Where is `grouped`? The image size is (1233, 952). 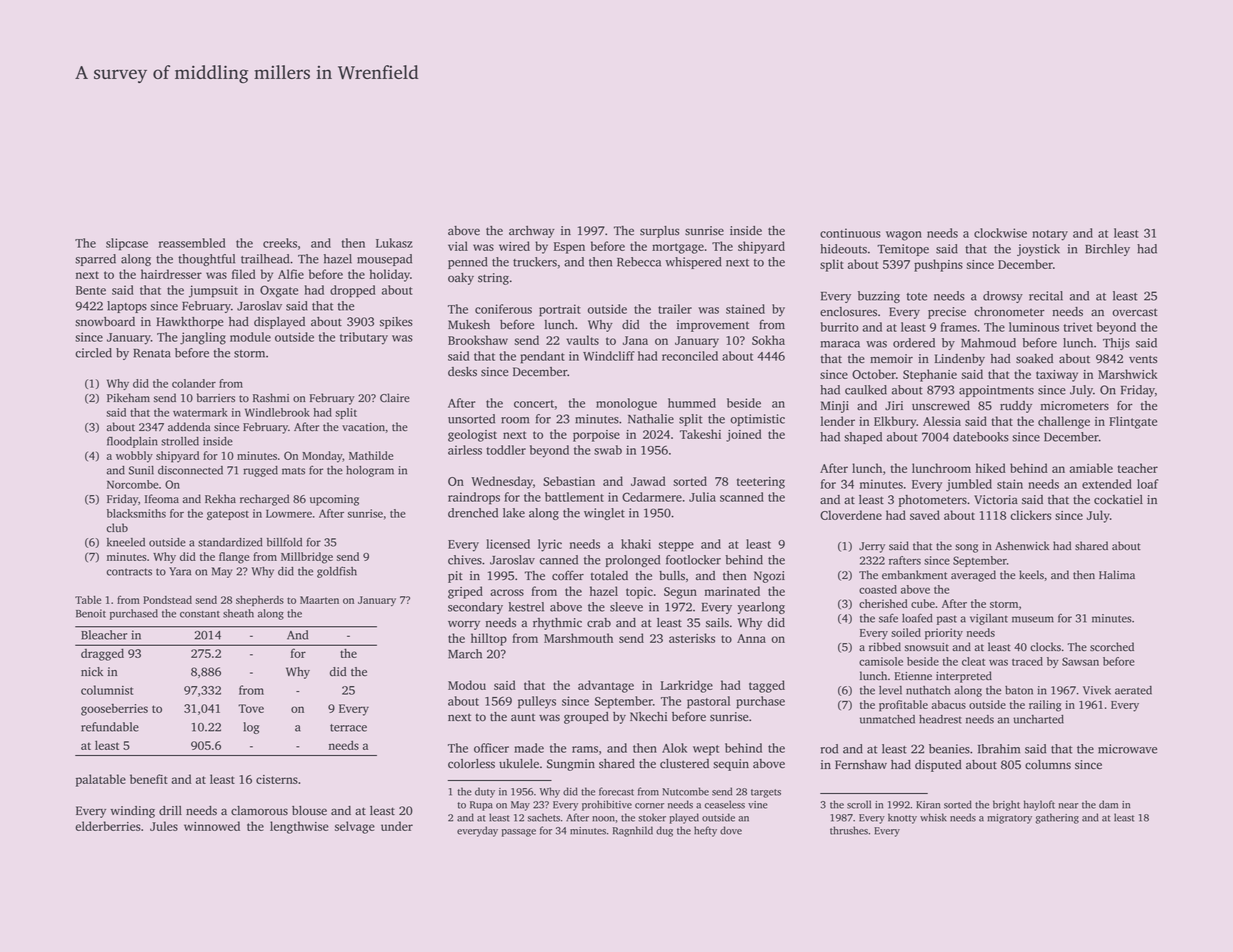
grouped is located at coordinates (586, 718).
